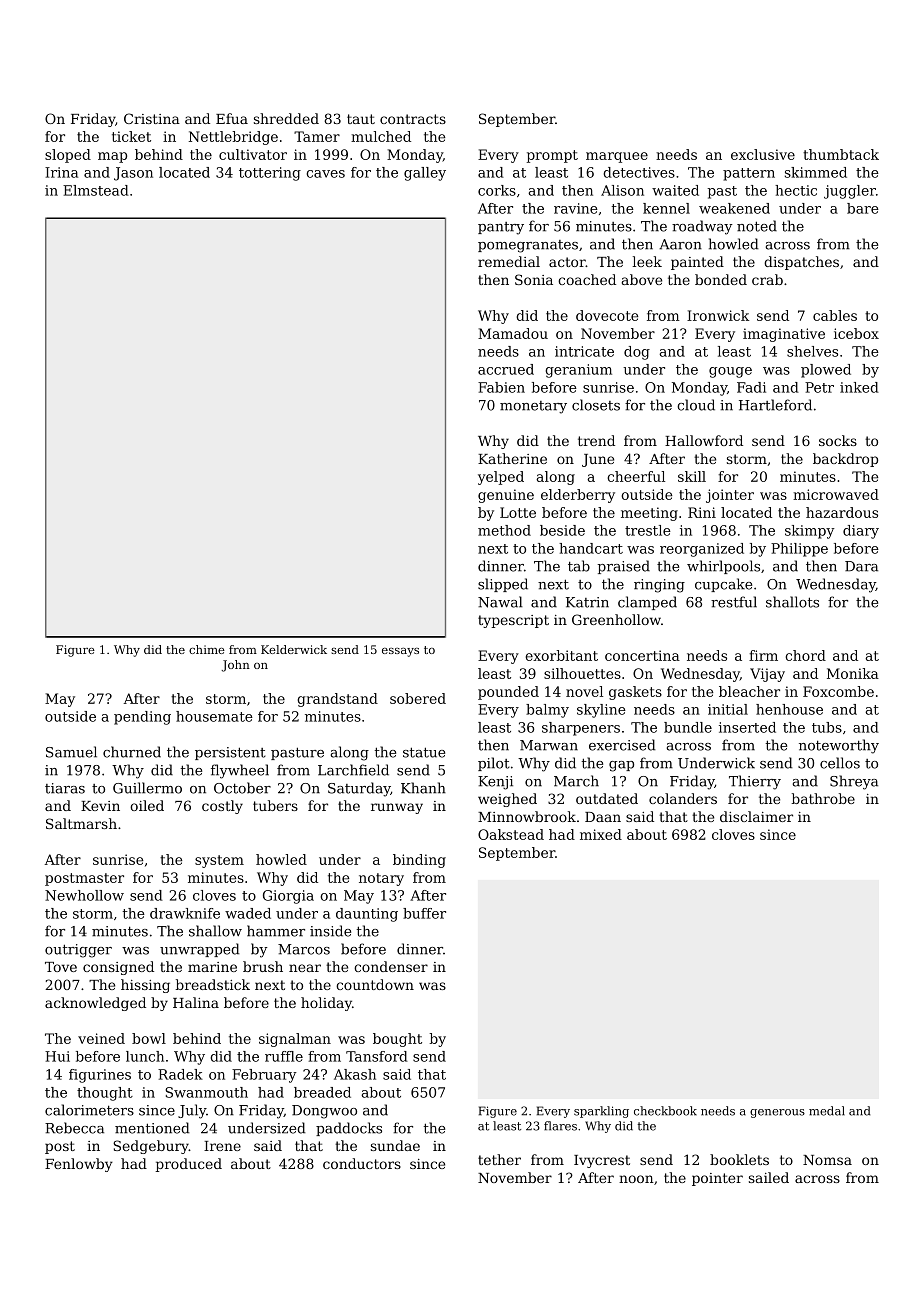 This document has height=1308, width=924. Describe the element at coordinates (730, 372) in the document. I see `gouge` at that location.
